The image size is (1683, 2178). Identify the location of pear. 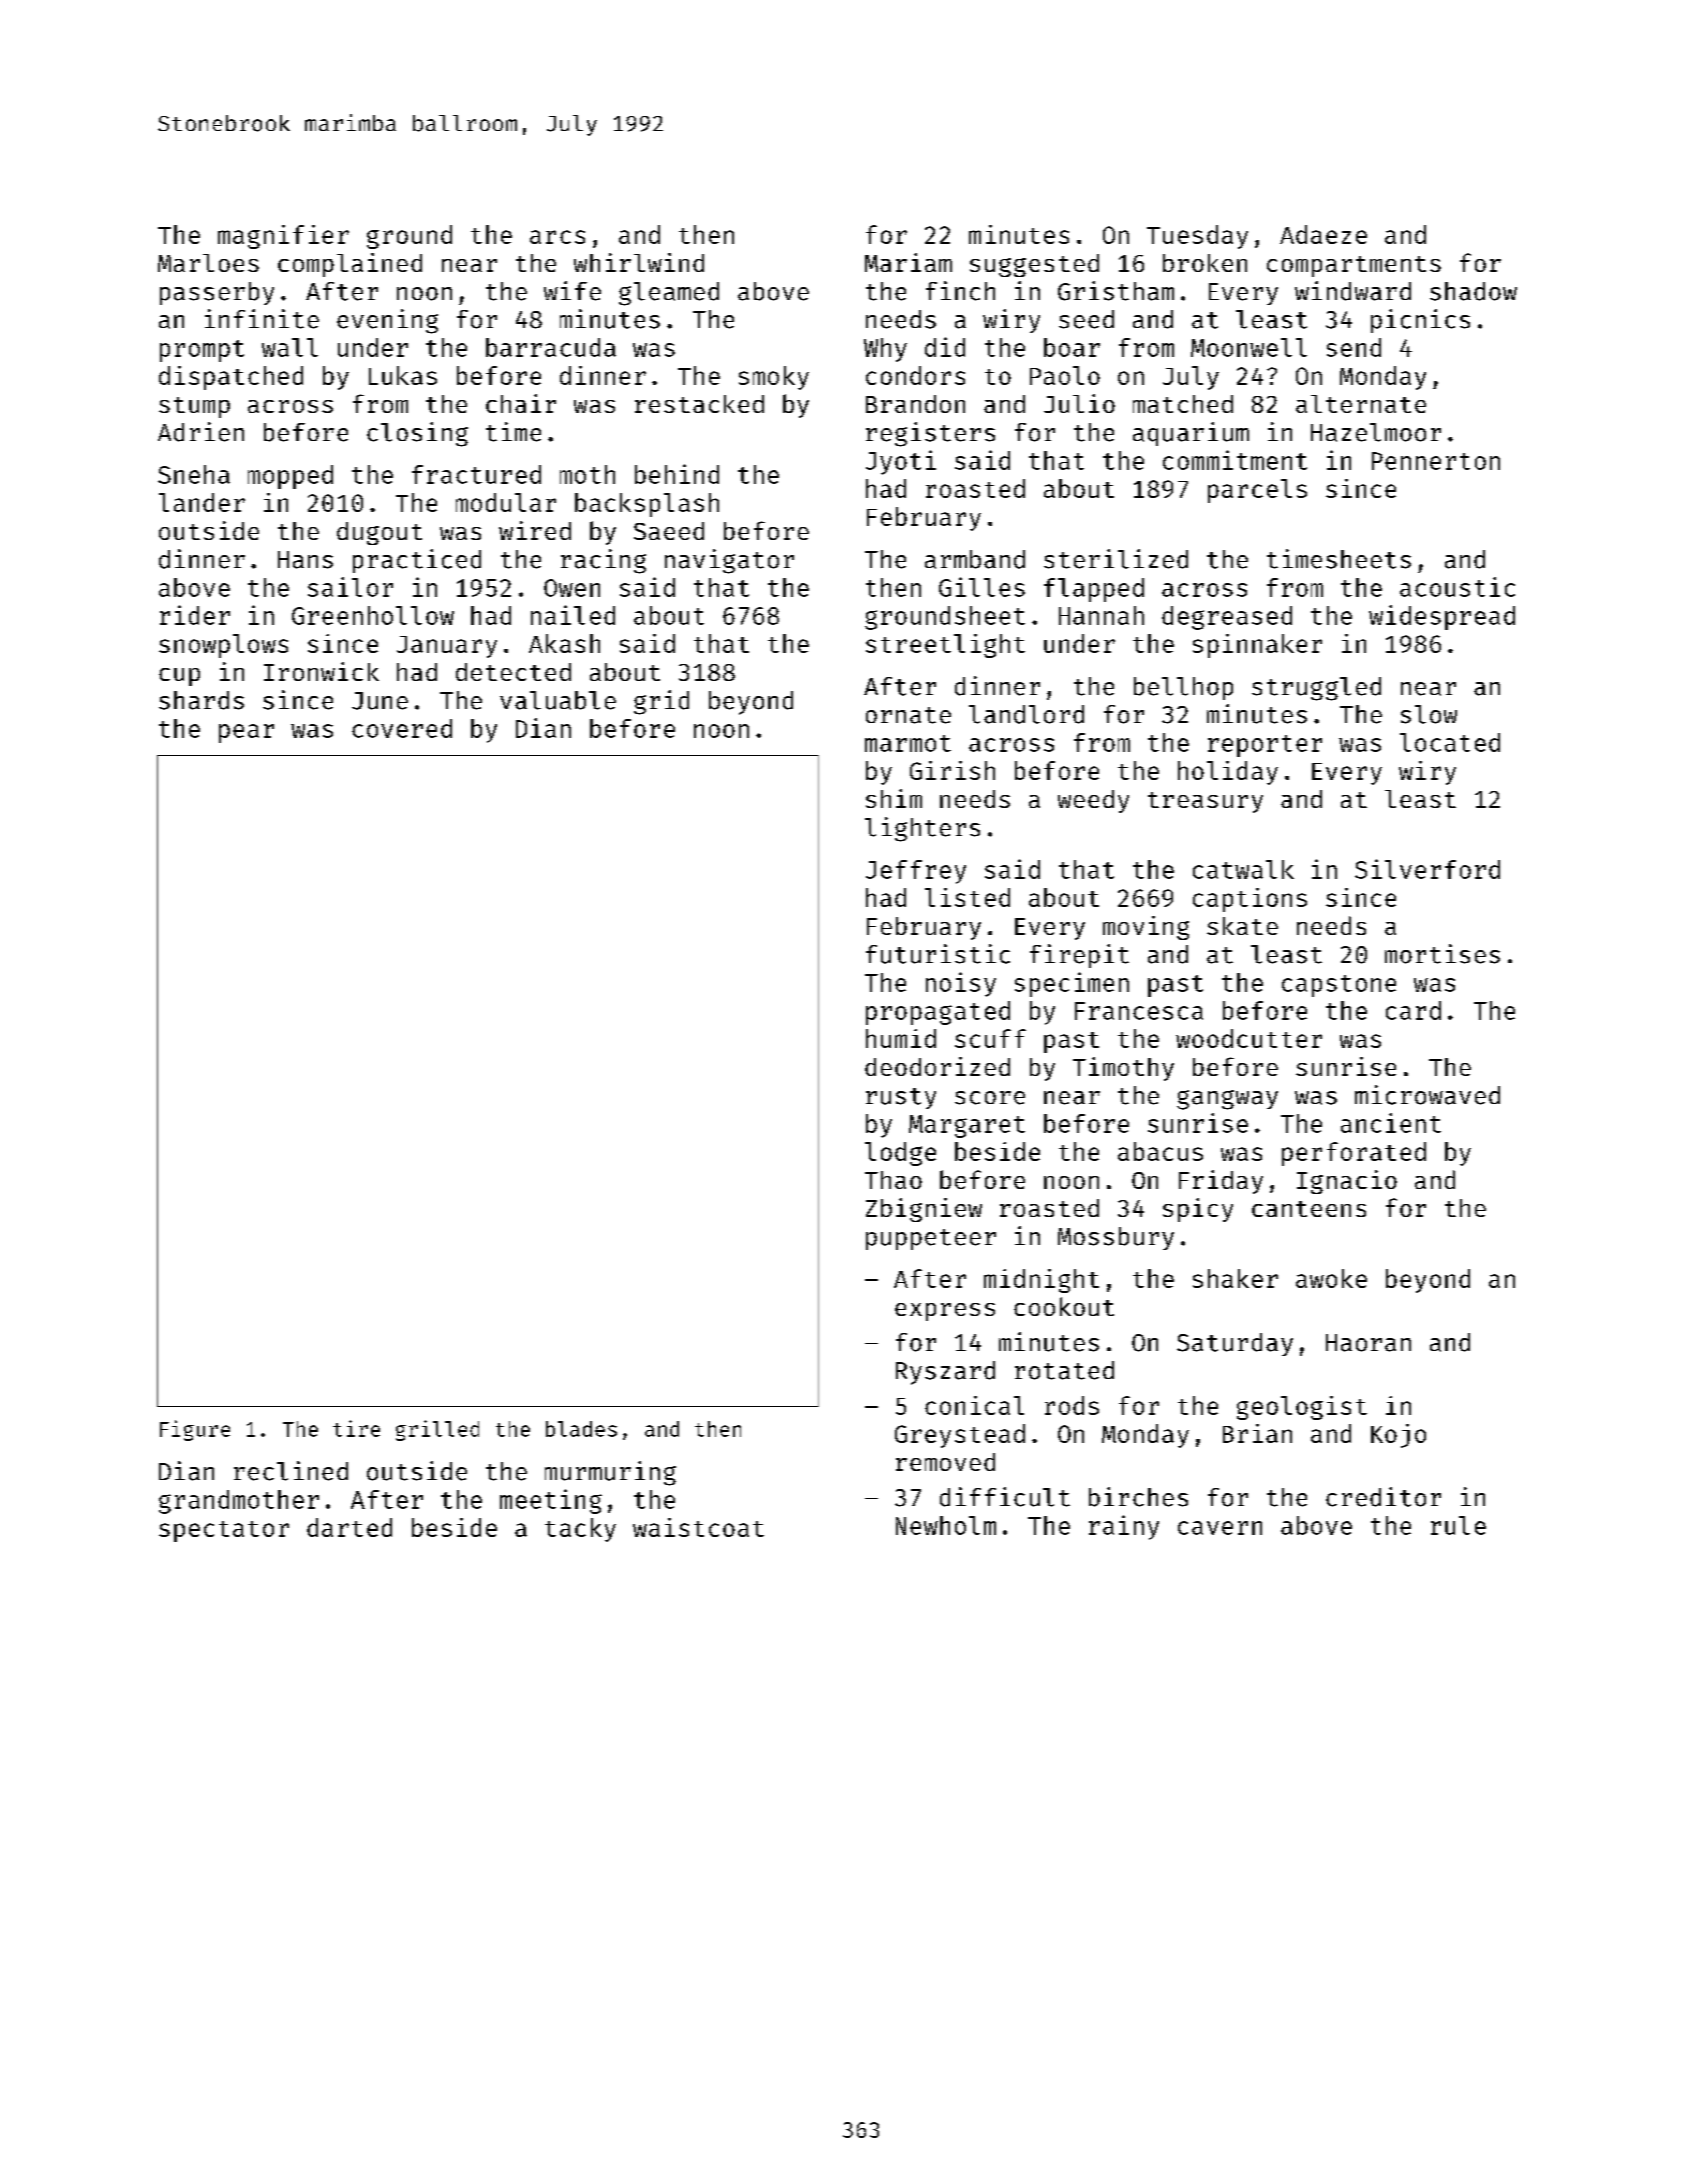
(246, 733).
